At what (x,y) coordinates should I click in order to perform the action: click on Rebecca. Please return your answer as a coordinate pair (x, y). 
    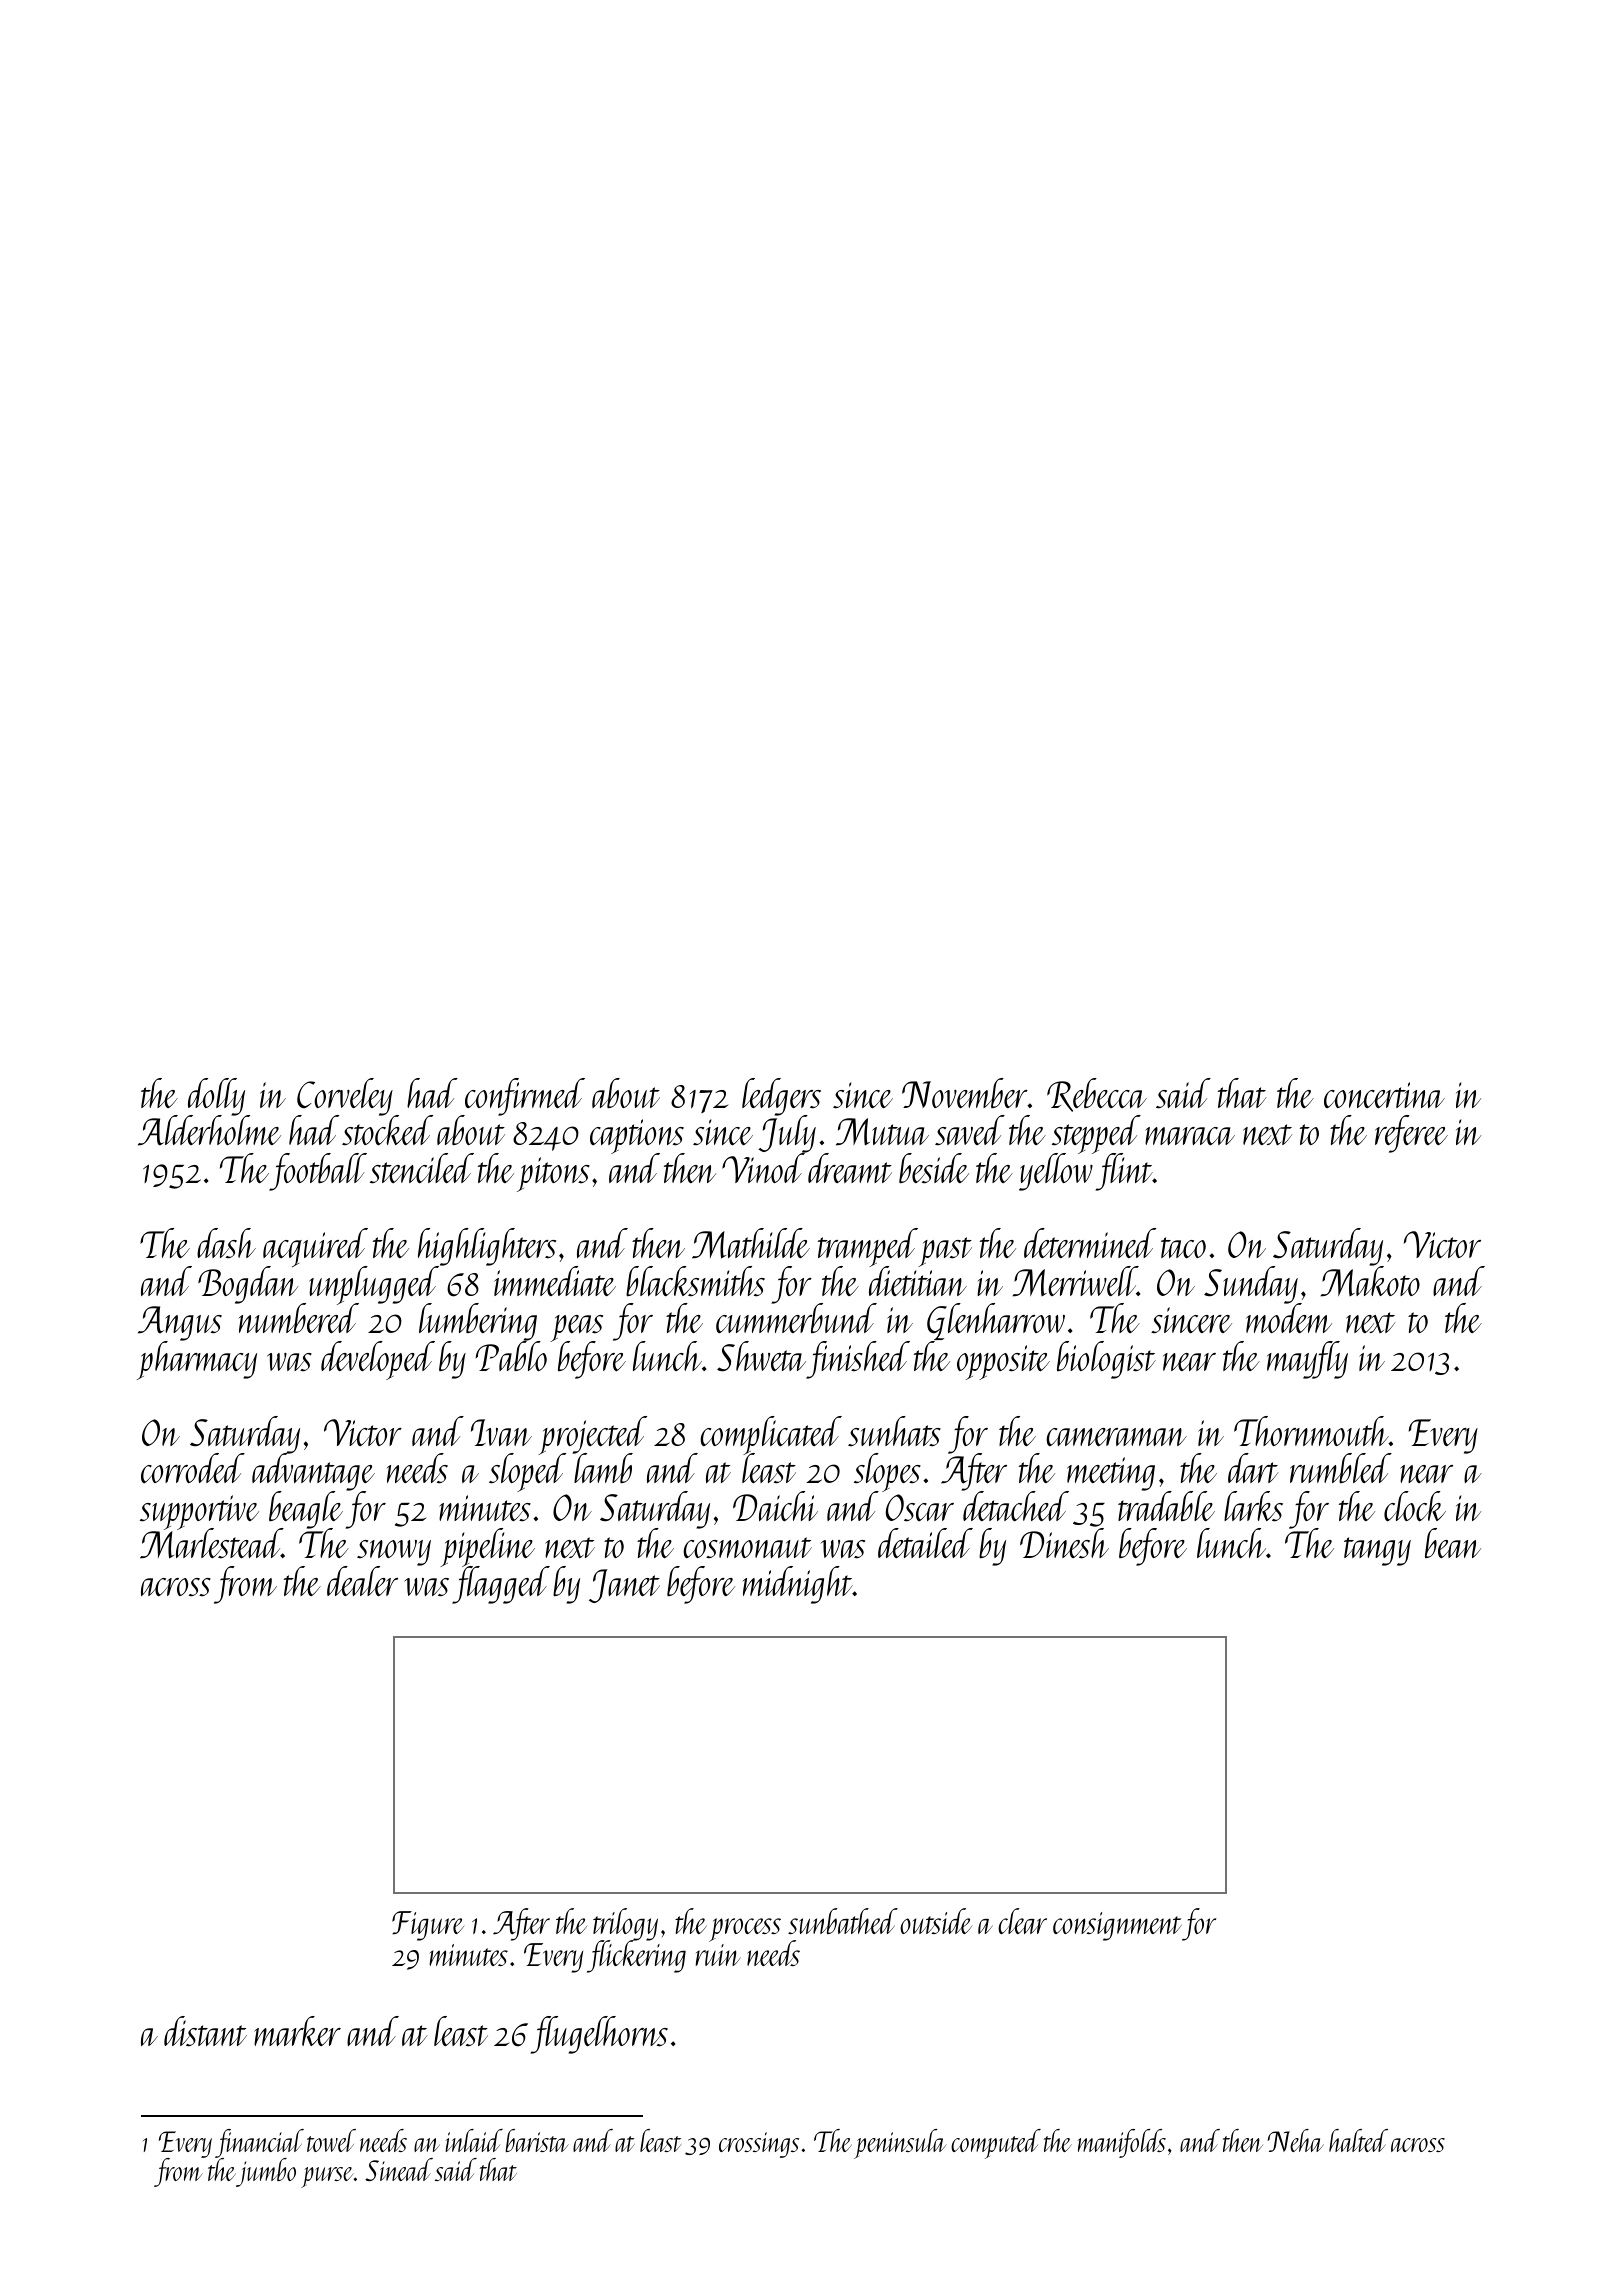
    Looking at the image, I should click on (1097, 1095).
